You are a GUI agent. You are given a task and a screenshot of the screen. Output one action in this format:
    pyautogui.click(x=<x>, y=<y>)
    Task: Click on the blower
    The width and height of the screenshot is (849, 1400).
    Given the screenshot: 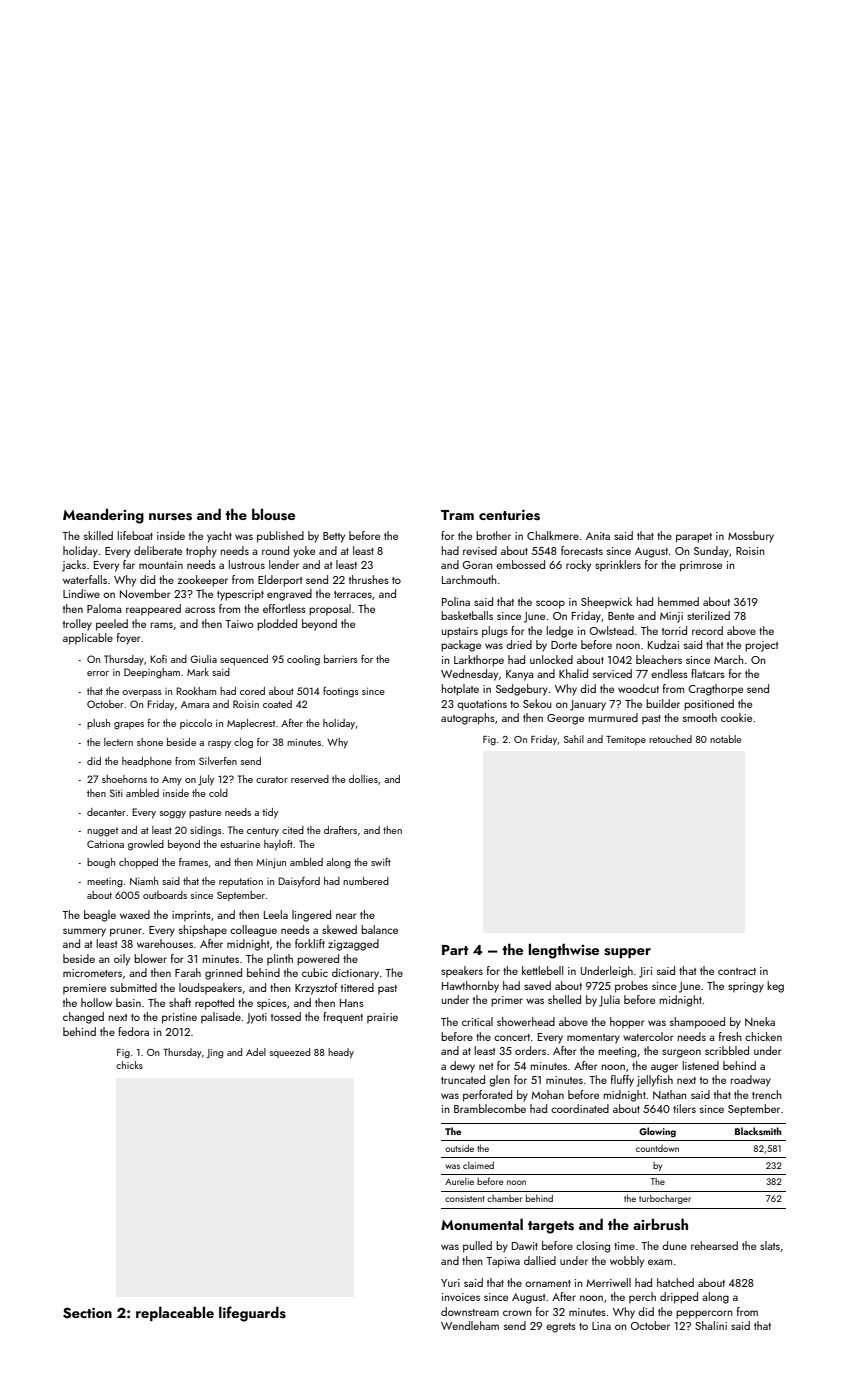 What is the action you would take?
    pyautogui.click(x=150, y=958)
